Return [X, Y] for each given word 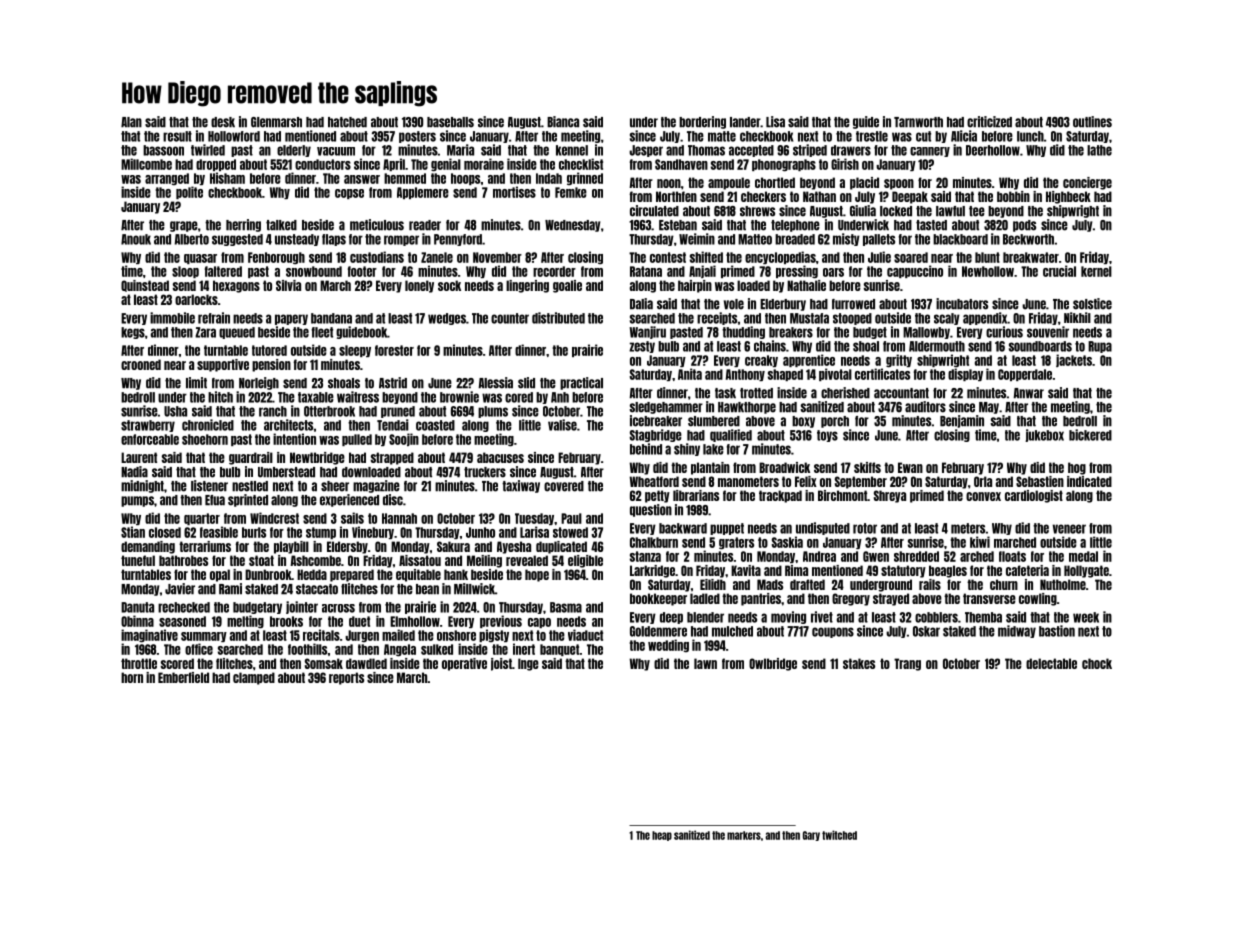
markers [744, 835]
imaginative [149, 636]
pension [271, 365]
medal [1083, 556]
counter [510, 318]
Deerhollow [993, 150]
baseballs [450, 122]
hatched [347, 122]
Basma [566, 607]
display [965, 374]
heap [662, 836]
